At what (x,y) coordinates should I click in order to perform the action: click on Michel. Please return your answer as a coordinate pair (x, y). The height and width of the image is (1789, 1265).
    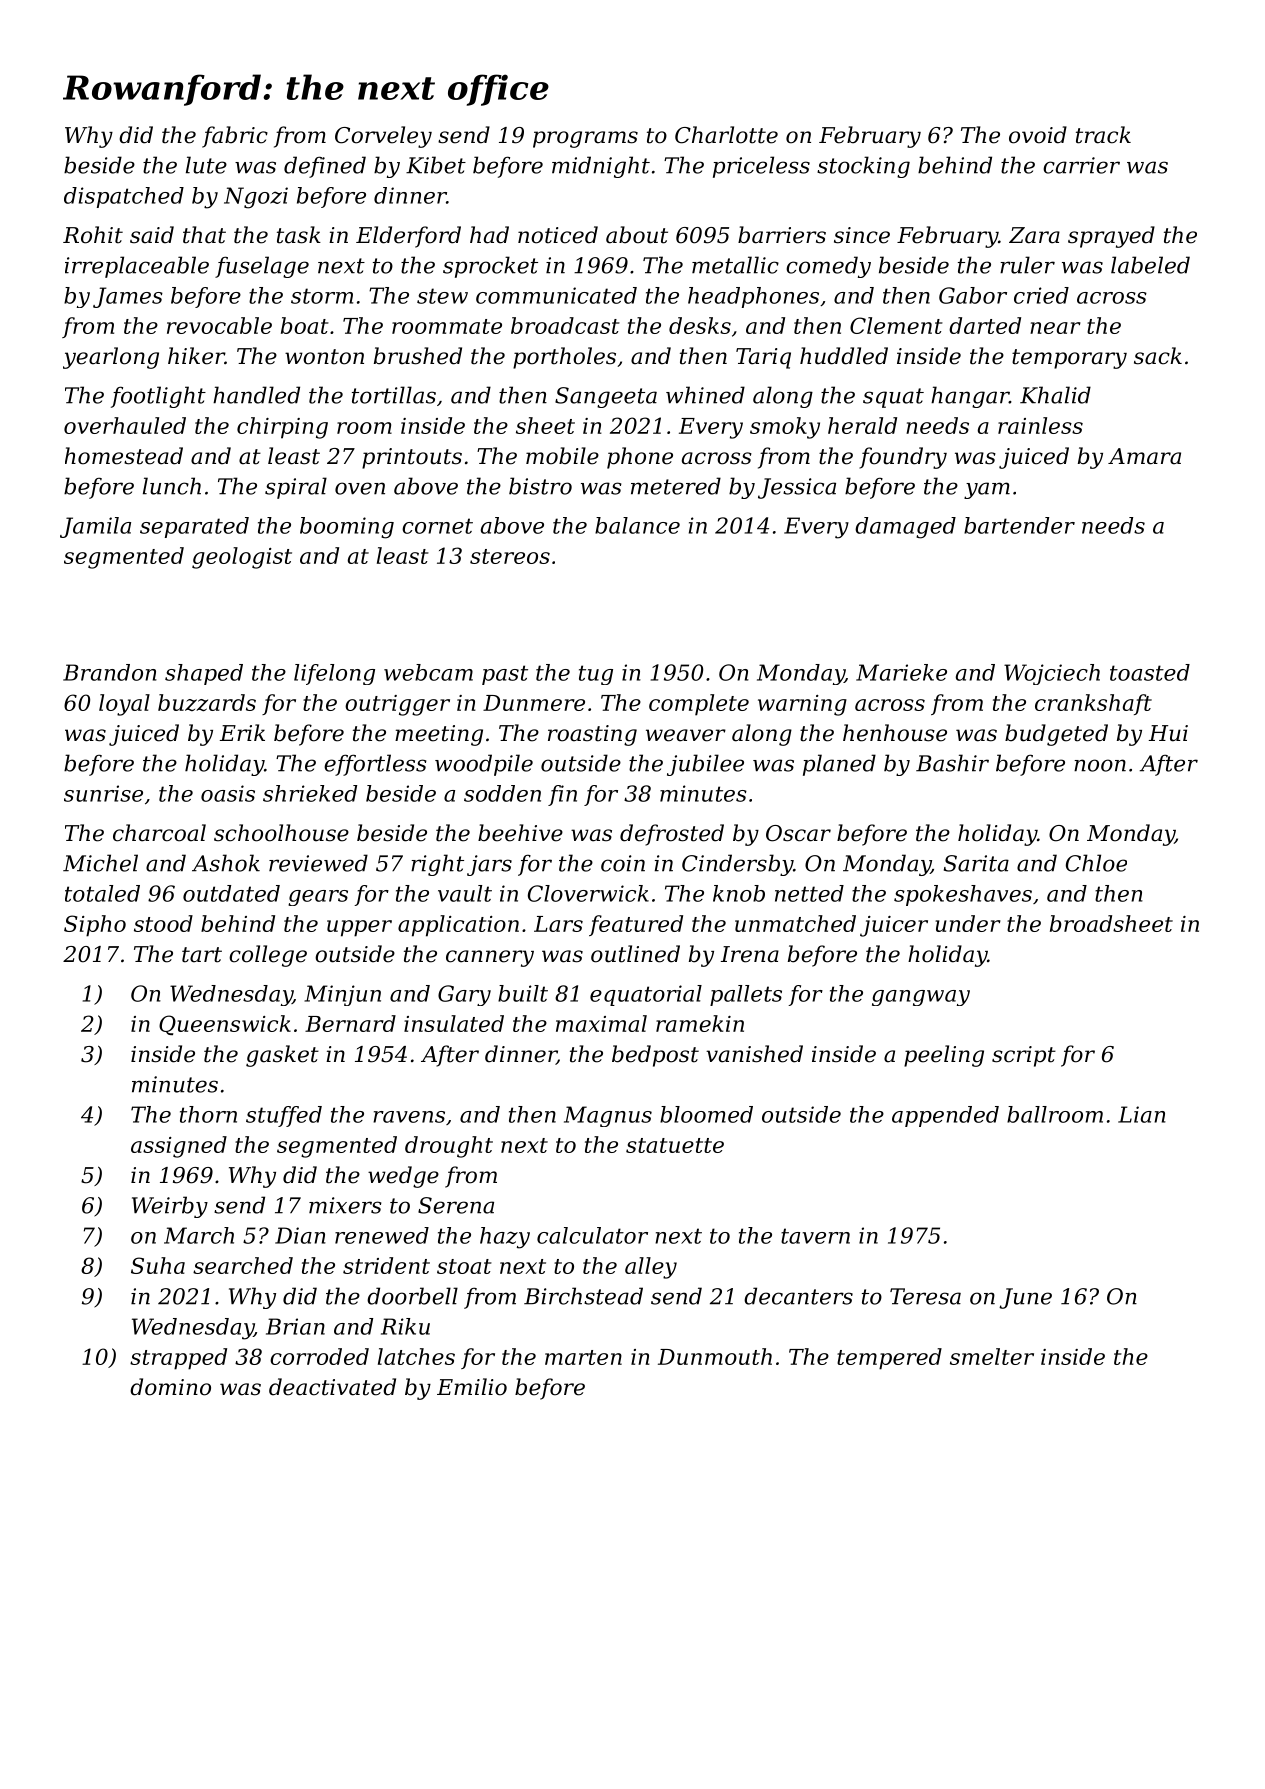
    Looking at the image, I should click on (100, 863).
